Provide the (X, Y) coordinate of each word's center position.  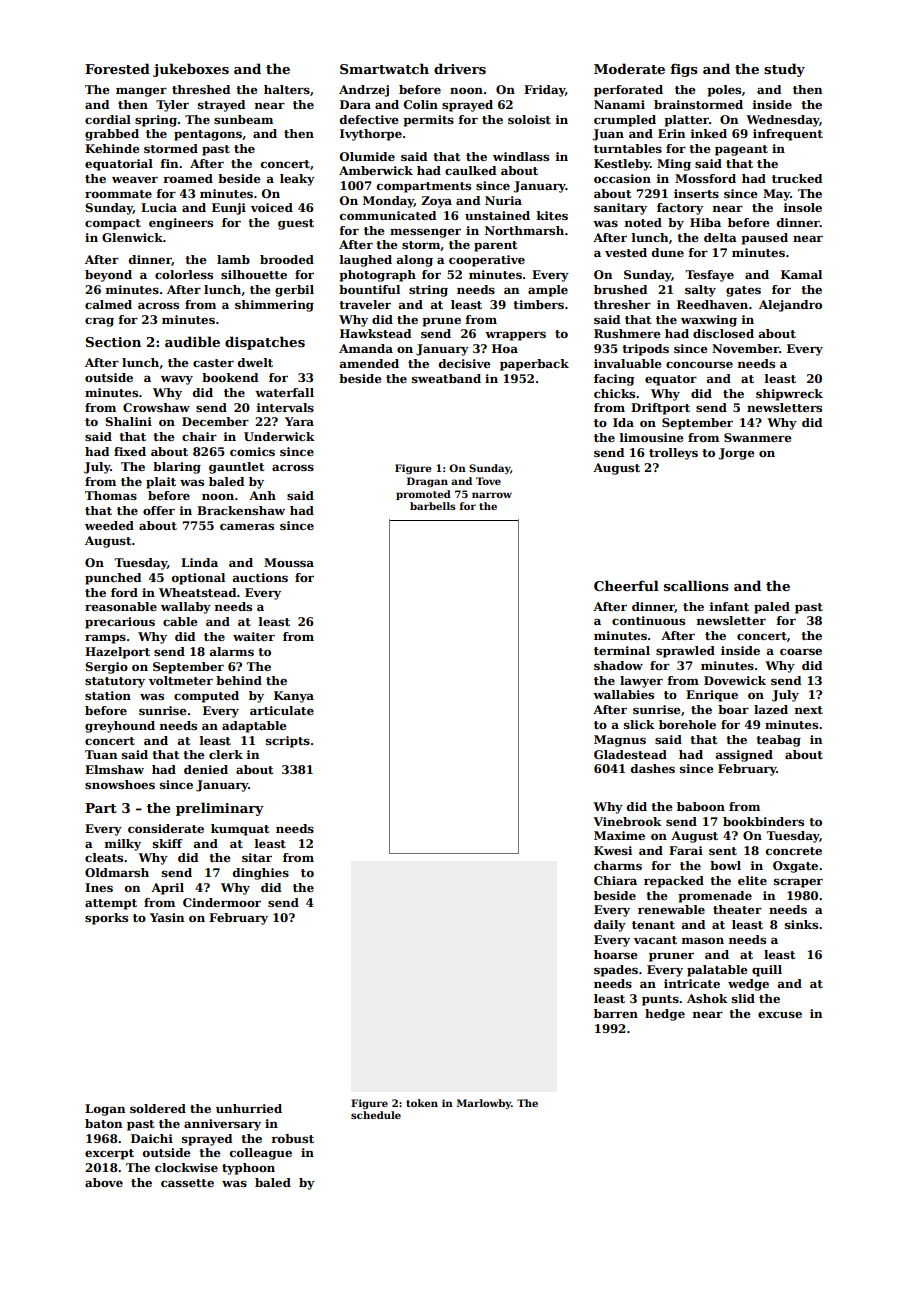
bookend (230, 377)
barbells (433, 506)
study (784, 70)
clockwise (186, 1167)
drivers (460, 68)
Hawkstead (375, 333)
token (422, 1103)
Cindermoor (222, 902)
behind (239, 680)
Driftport (660, 409)
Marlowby (484, 1104)
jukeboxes (191, 70)
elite (752, 880)
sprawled (685, 652)
